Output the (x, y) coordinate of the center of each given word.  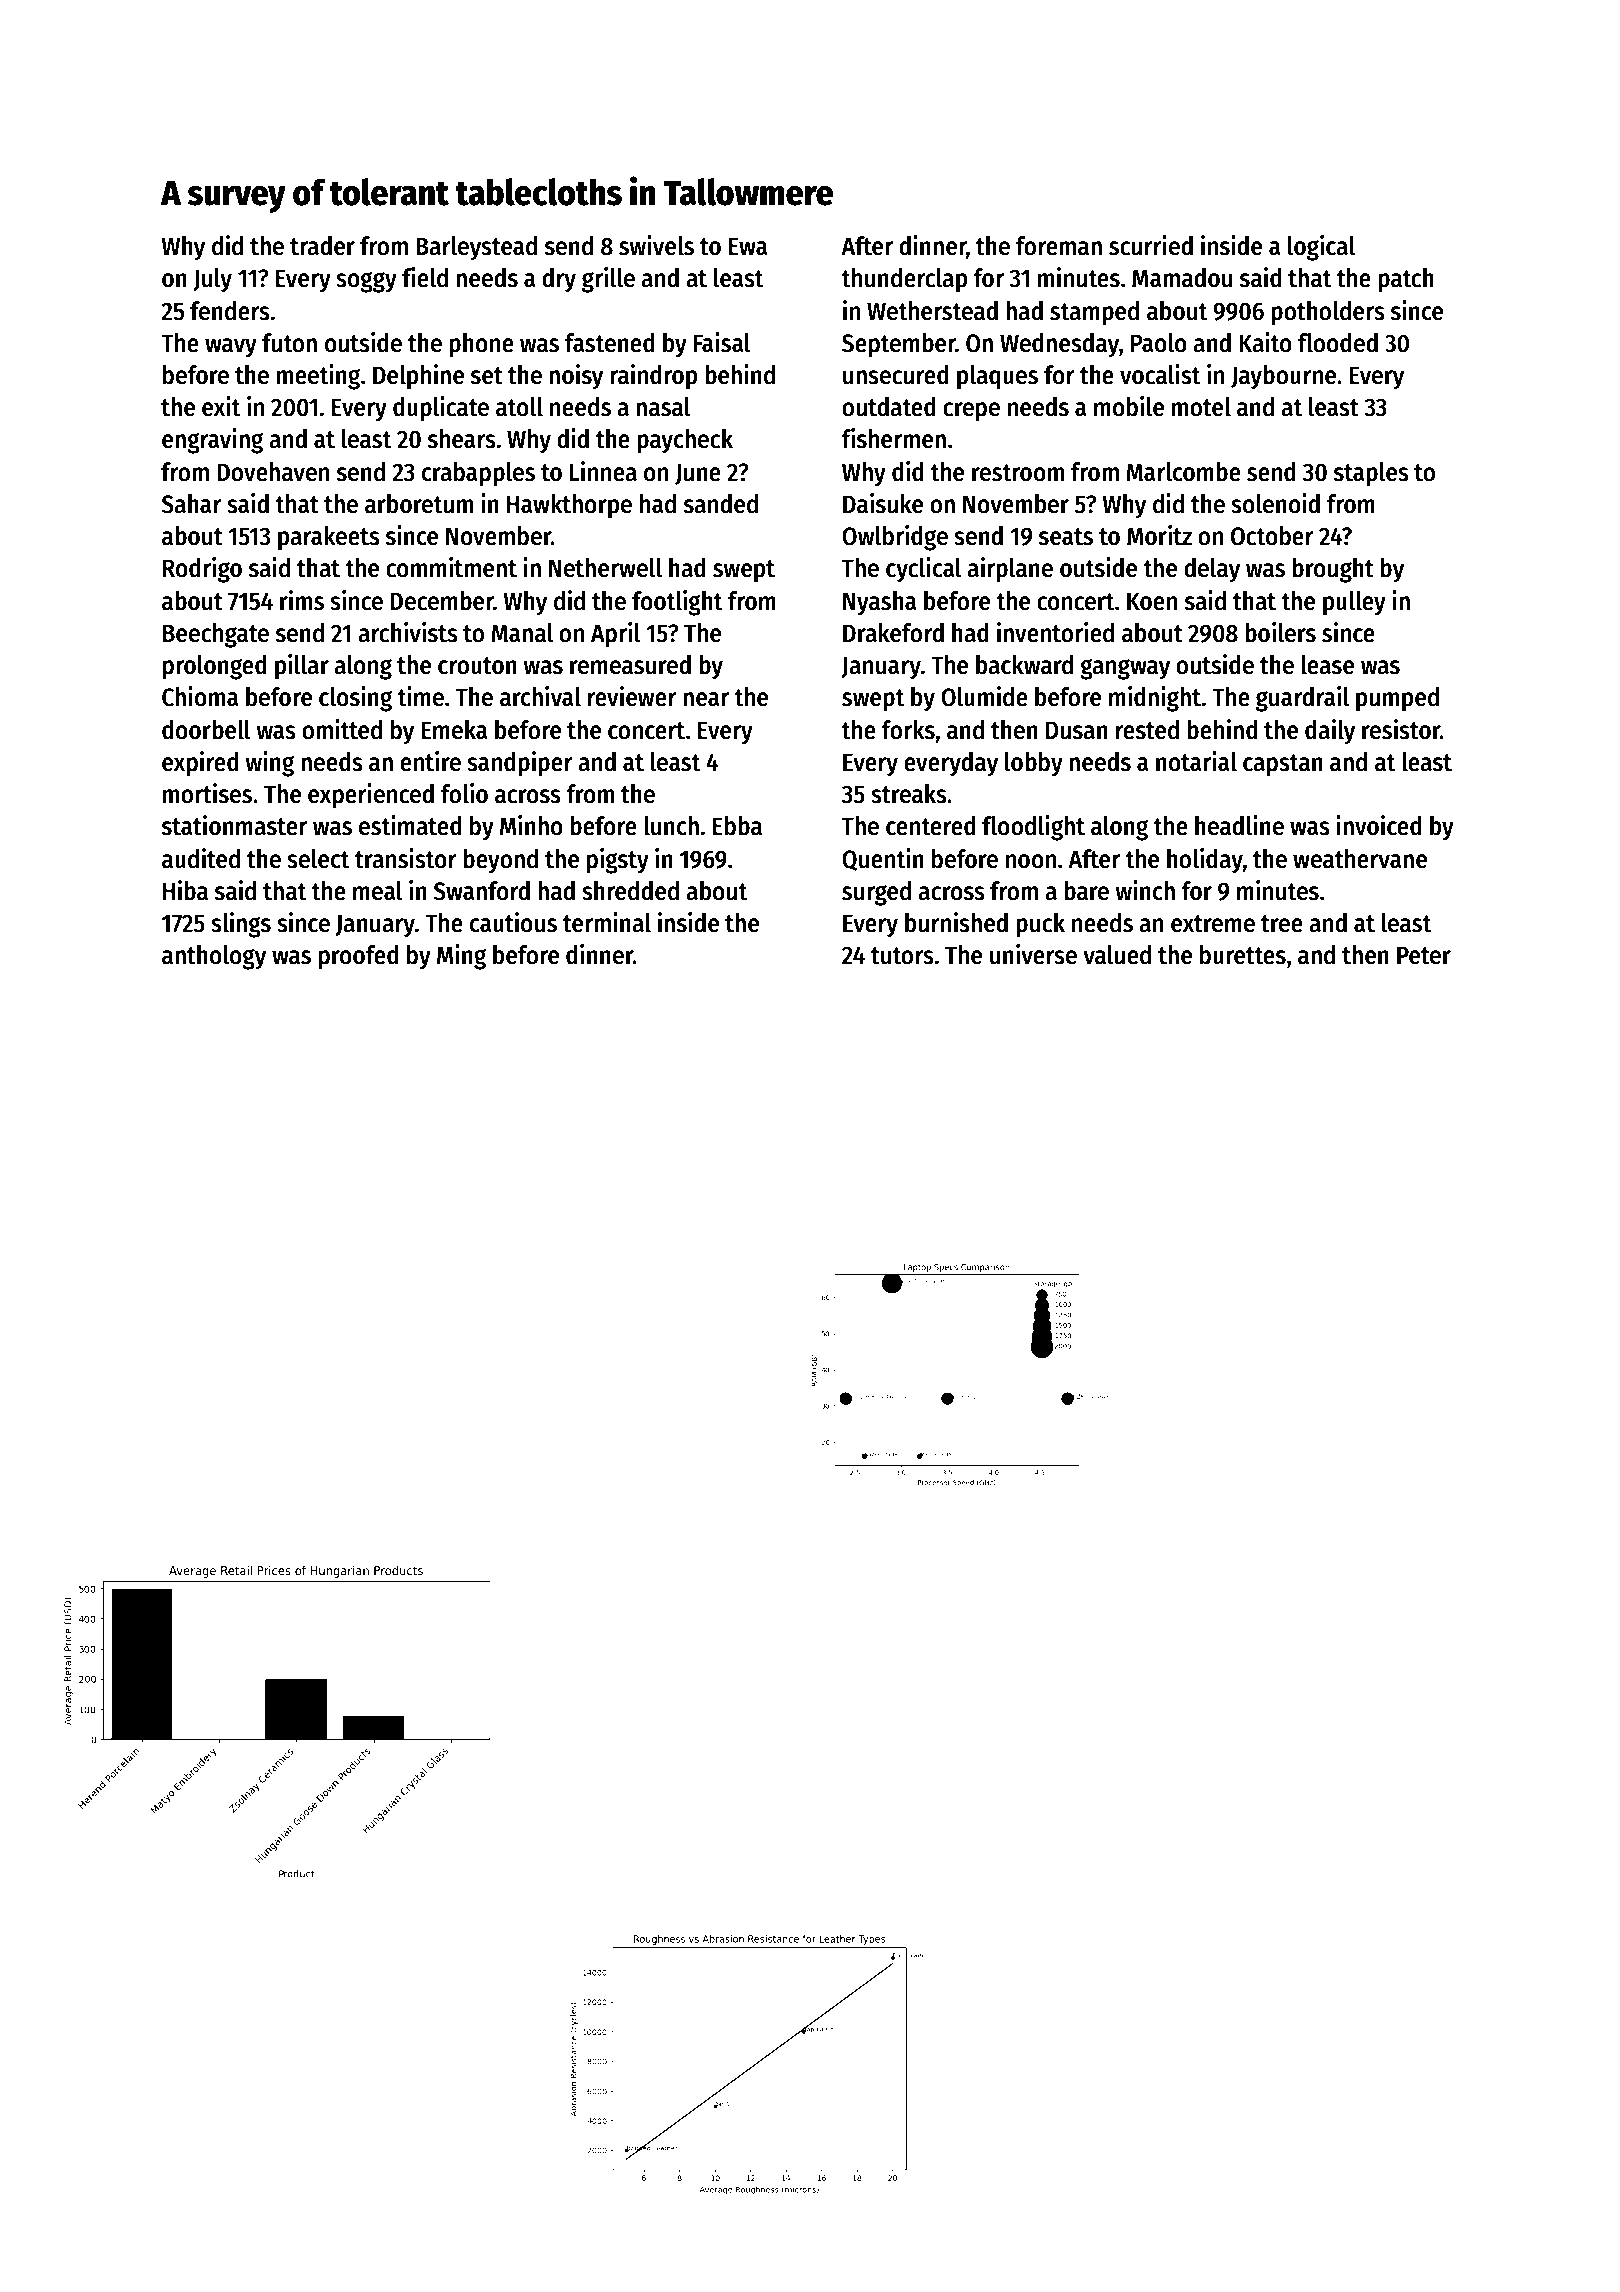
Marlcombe (1183, 472)
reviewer (632, 696)
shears (462, 439)
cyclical (923, 570)
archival (540, 696)
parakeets (329, 538)
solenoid (1275, 503)
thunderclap (904, 280)
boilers (1280, 632)
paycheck (685, 441)
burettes (1243, 955)
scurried (1151, 245)
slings (241, 925)
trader (322, 246)
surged (876, 893)
